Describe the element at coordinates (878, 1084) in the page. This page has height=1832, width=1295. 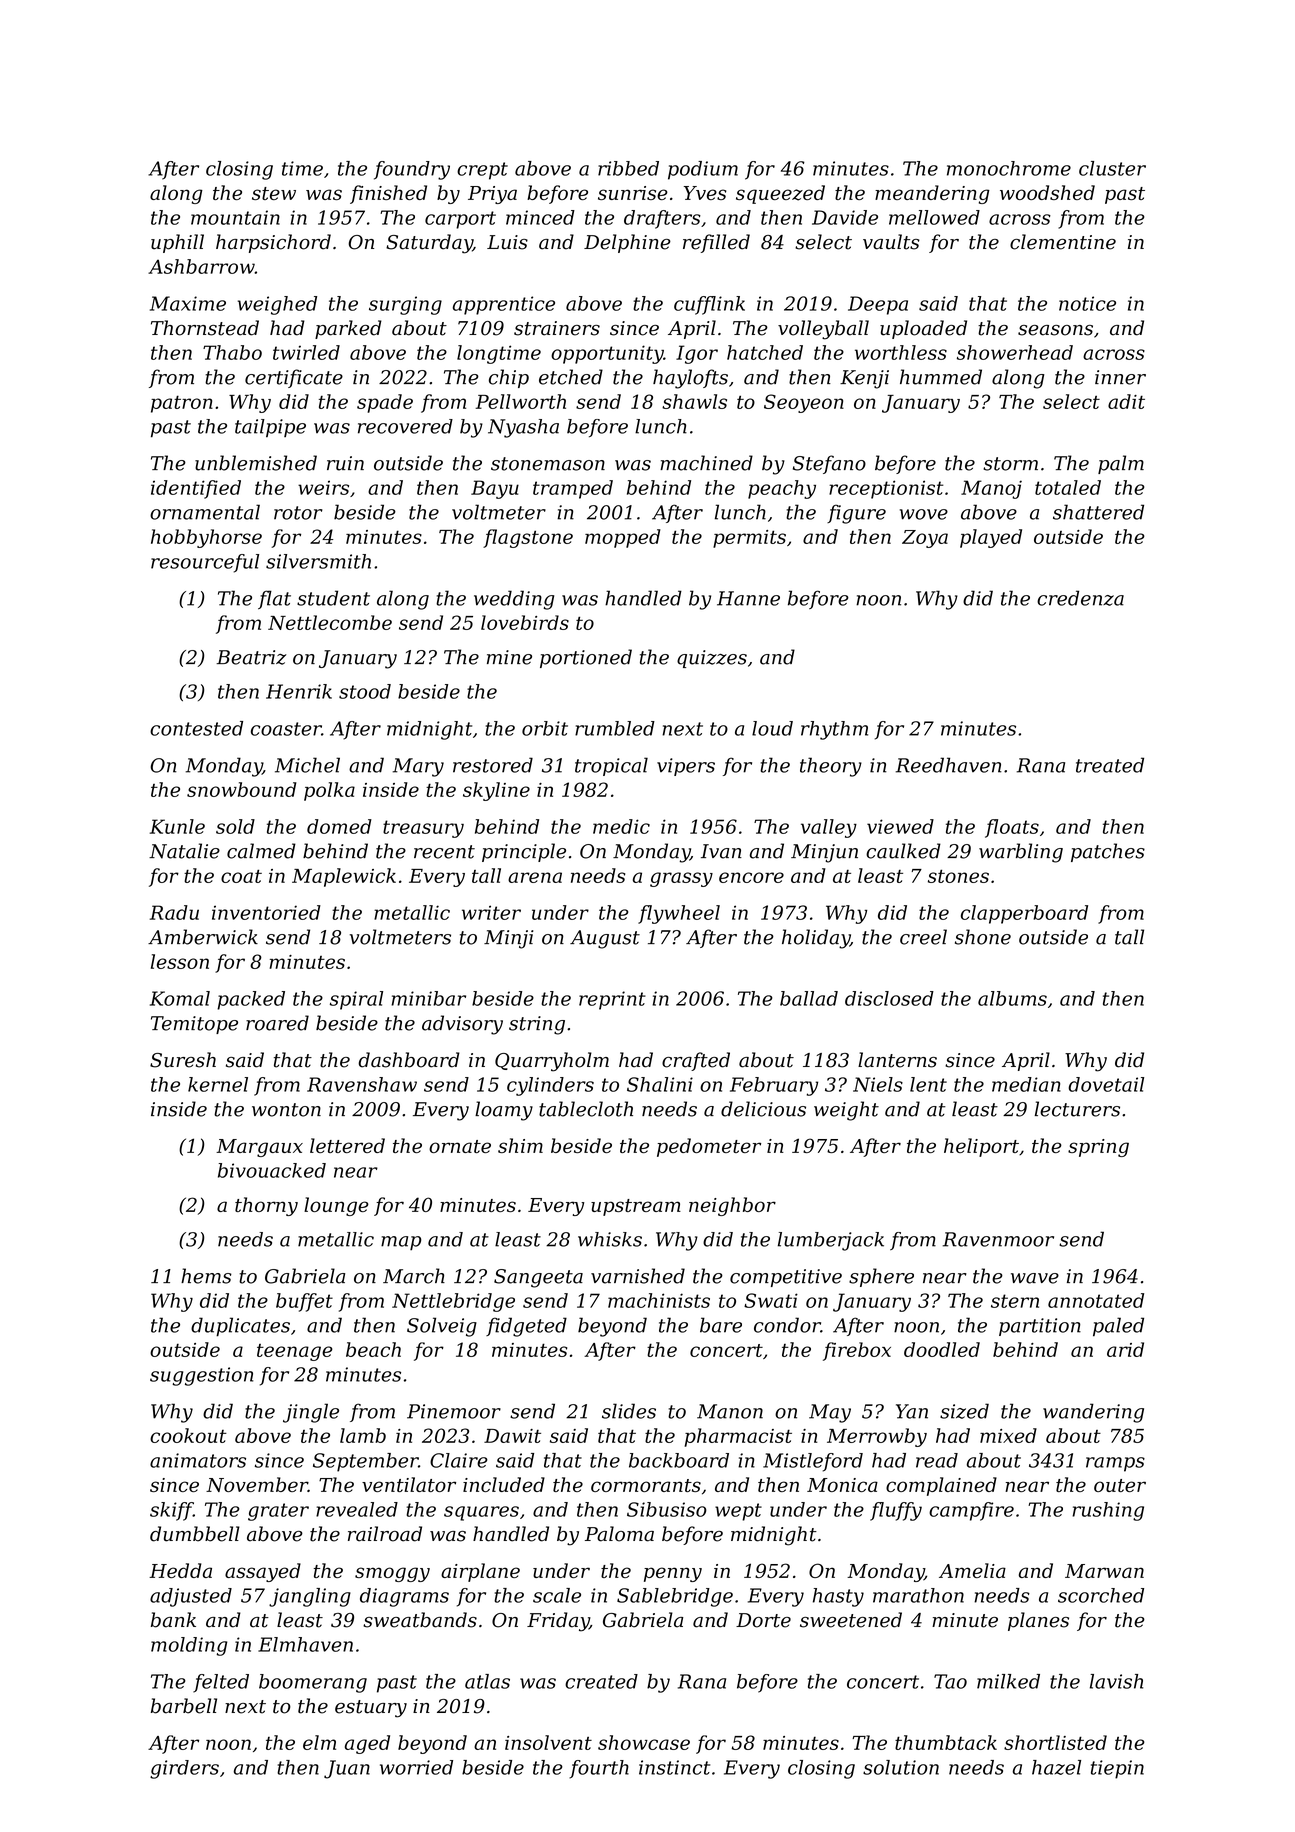
I see `Niels` at that location.
